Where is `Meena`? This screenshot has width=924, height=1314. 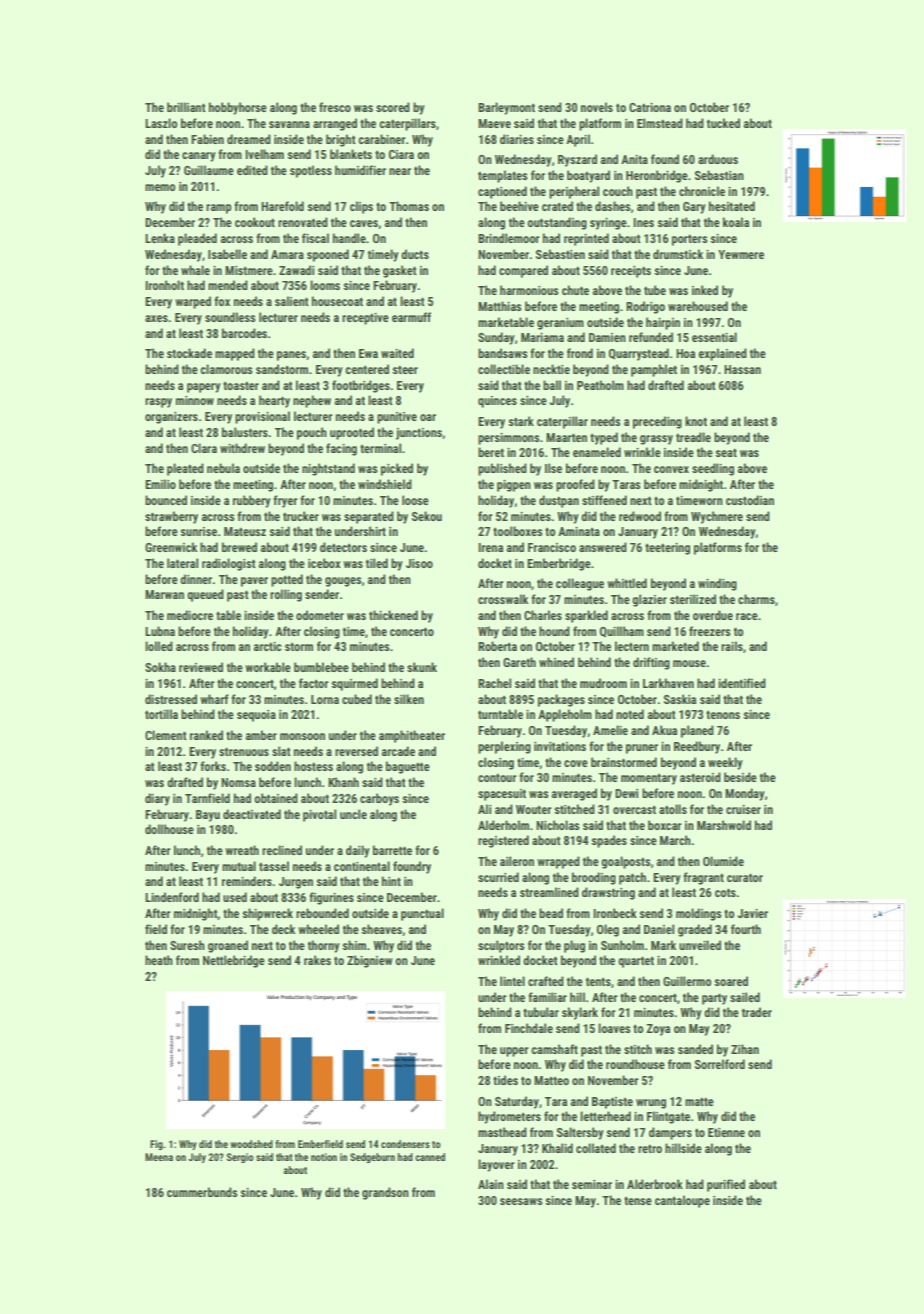 Meena is located at coordinates (159, 1157).
